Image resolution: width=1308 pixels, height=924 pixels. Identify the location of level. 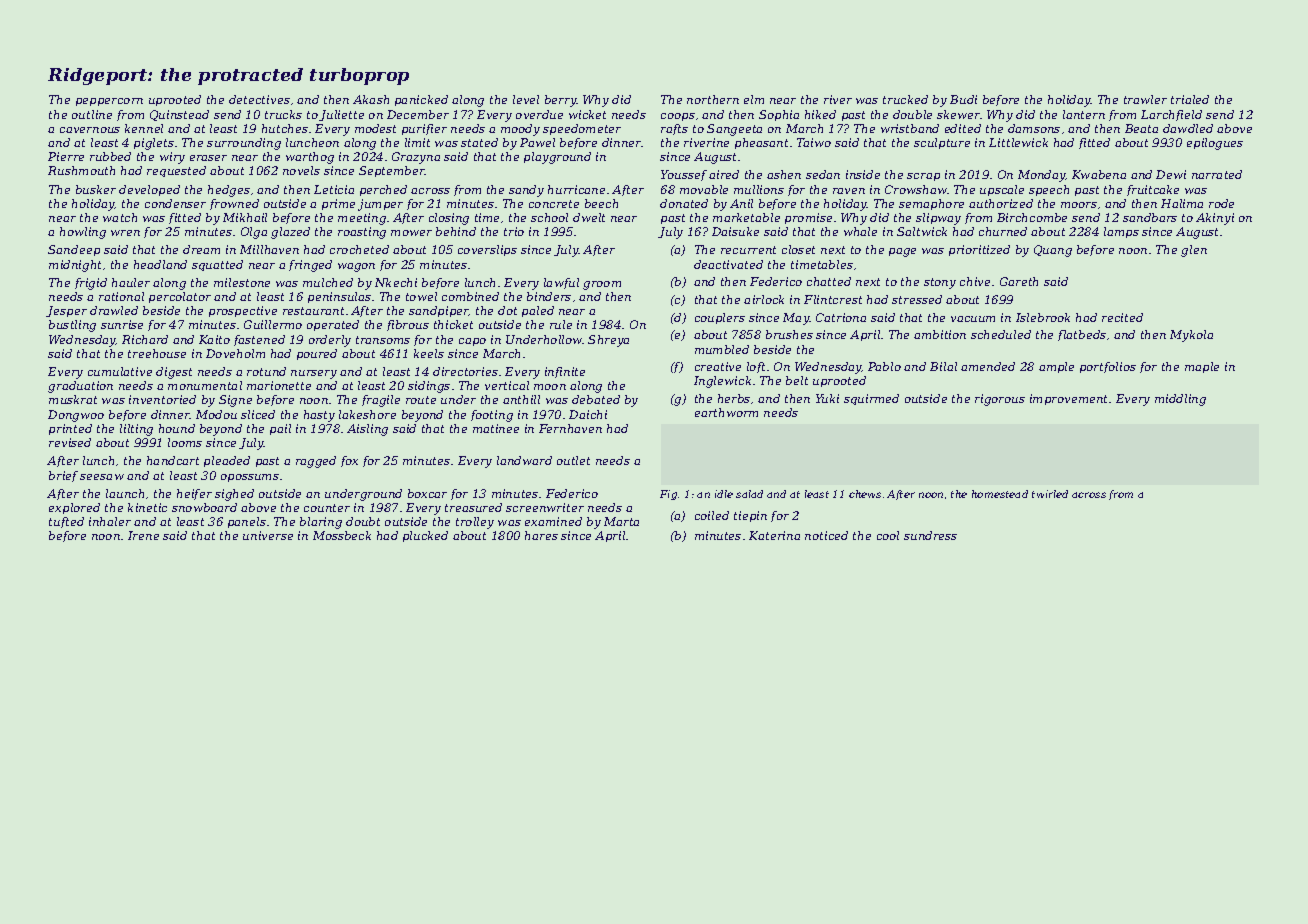
(526, 99).
